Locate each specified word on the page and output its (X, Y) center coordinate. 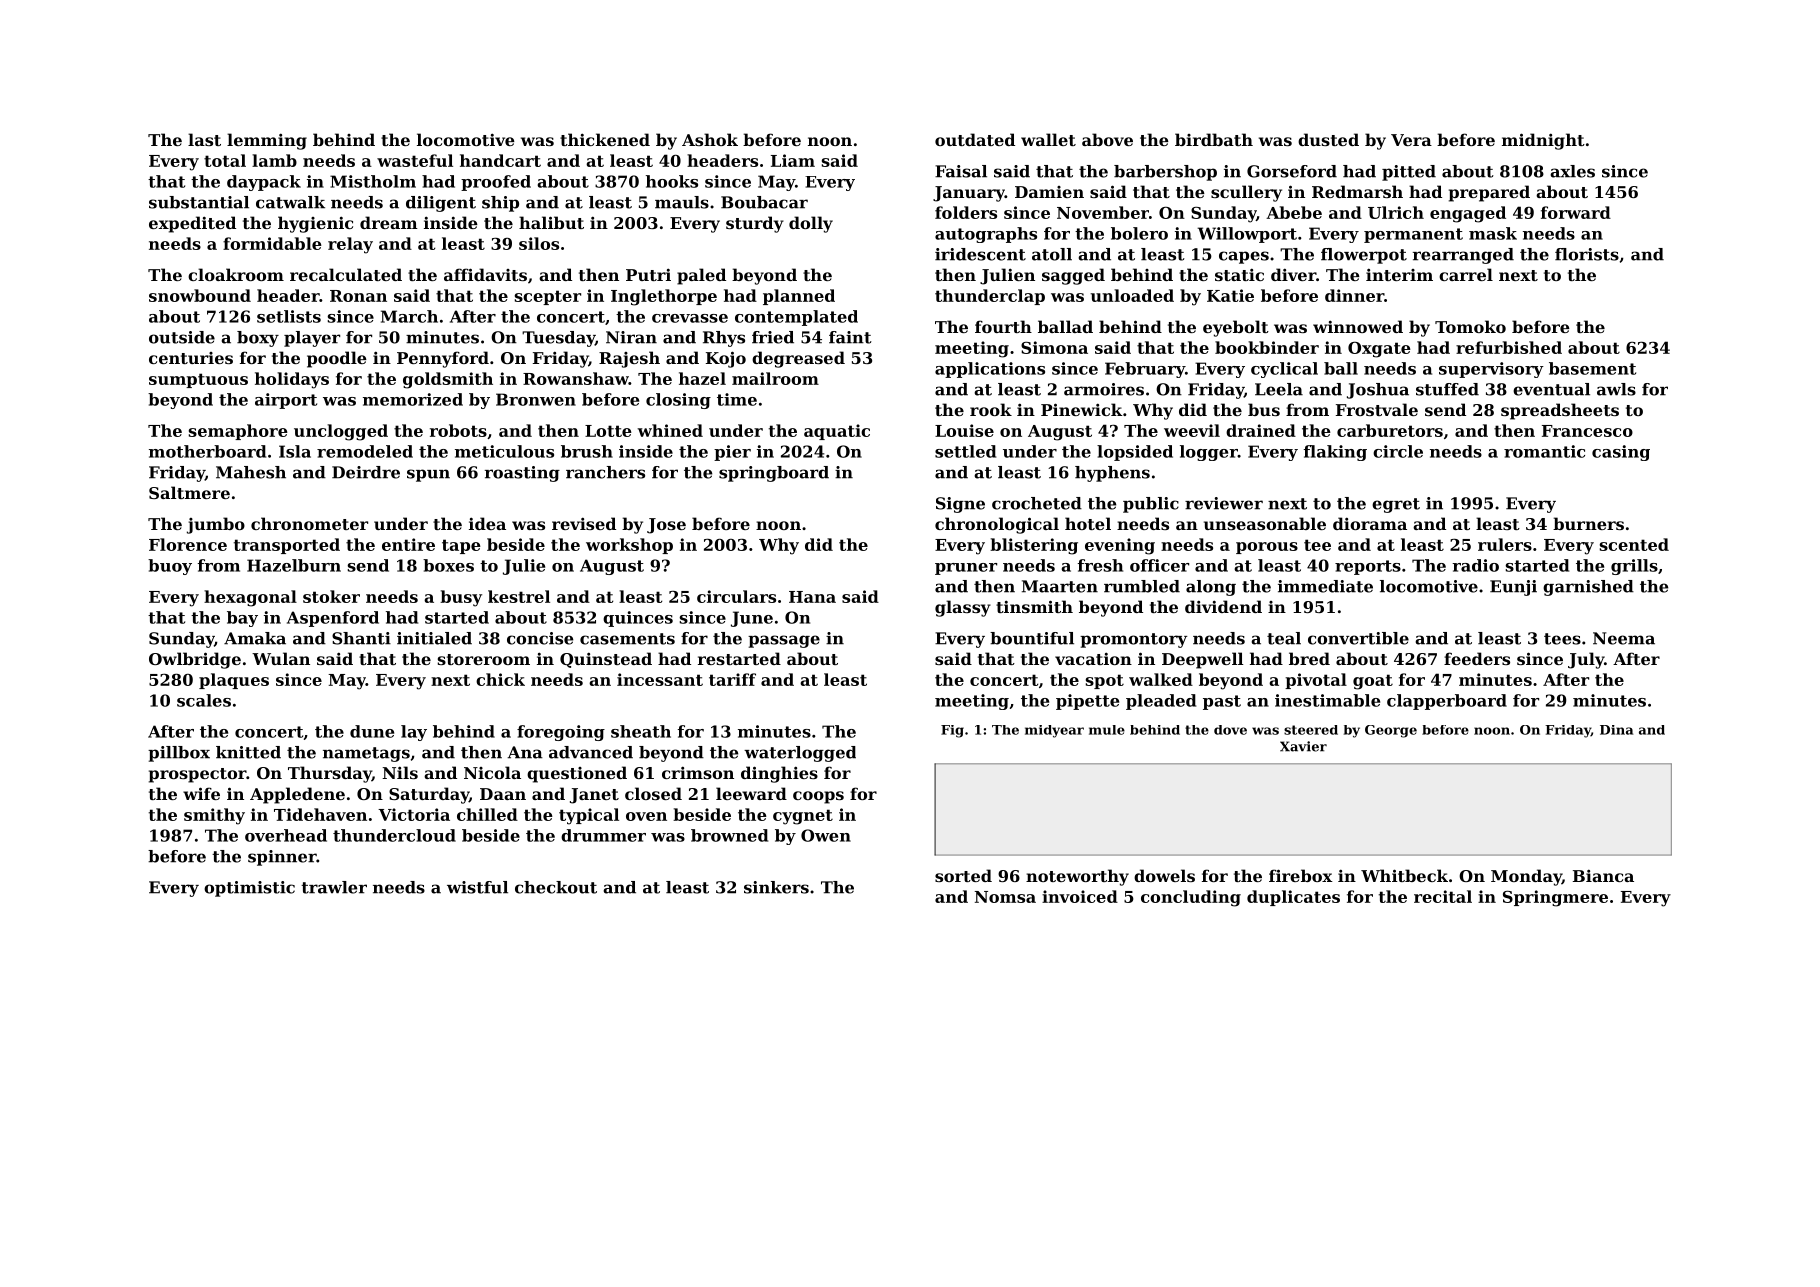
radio (1475, 565)
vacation (1093, 658)
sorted (963, 875)
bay (242, 619)
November (1103, 212)
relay (350, 245)
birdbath (1214, 139)
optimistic (249, 889)
